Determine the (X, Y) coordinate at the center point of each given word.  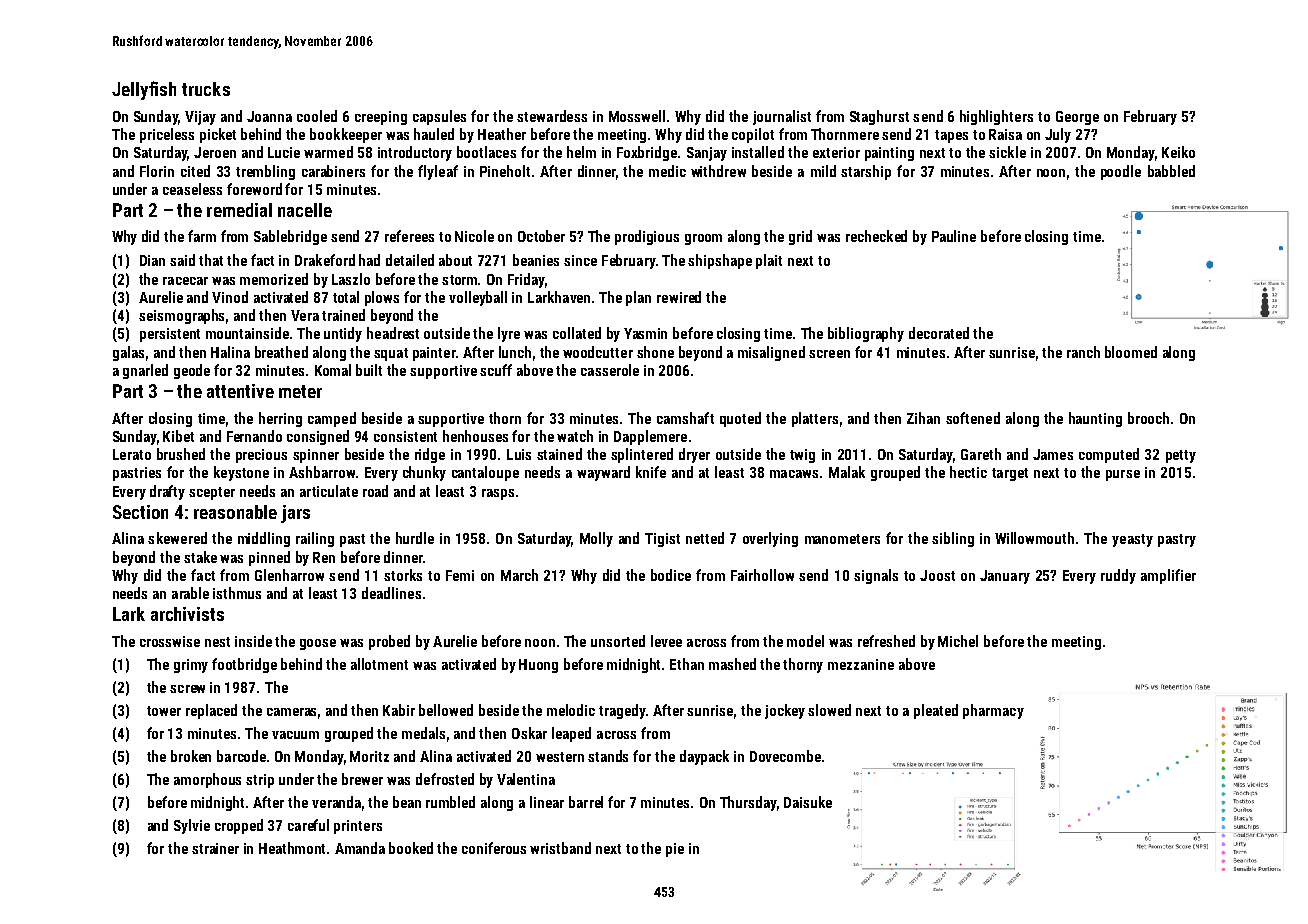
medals (423, 733)
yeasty (1132, 540)
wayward (603, 473)
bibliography (866, 334)
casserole (610, 370)
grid (800, 237)
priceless (167, 135)
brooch (1148, 418)
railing (315, 539)
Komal (333, 370)
